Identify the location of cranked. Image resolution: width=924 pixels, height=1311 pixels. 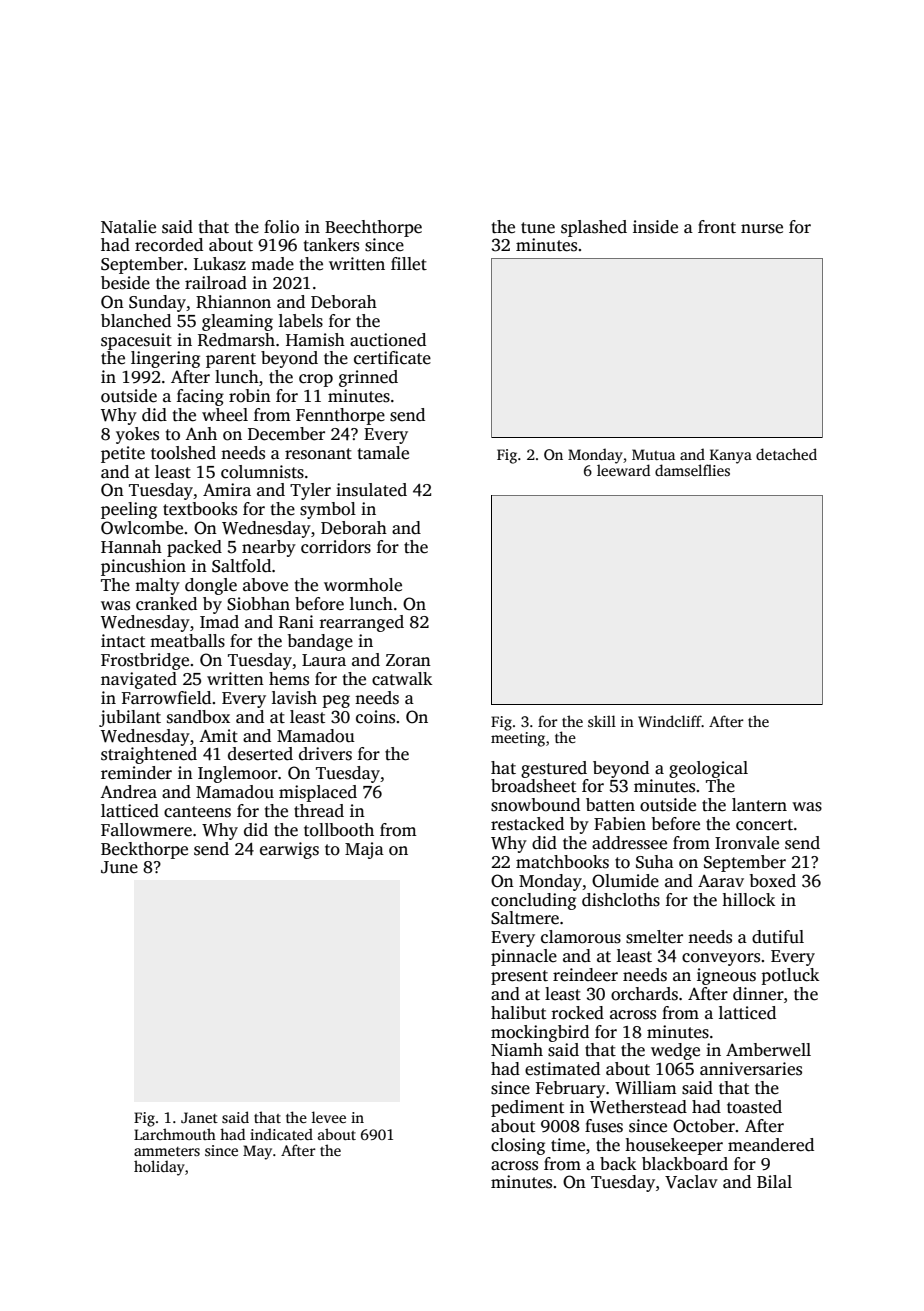
(166, 604).
